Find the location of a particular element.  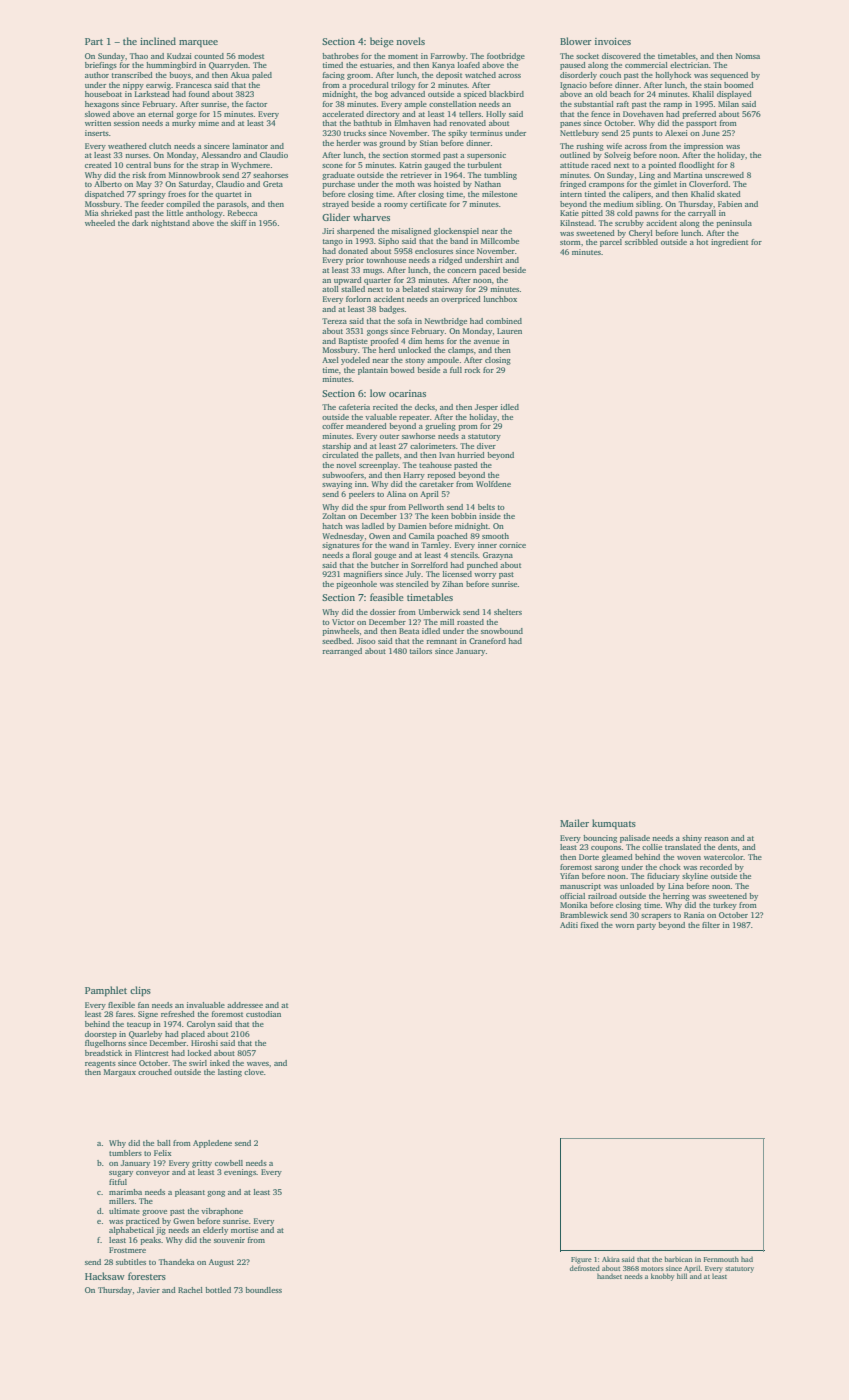

scribbled is located at coordinates (641, 242).
